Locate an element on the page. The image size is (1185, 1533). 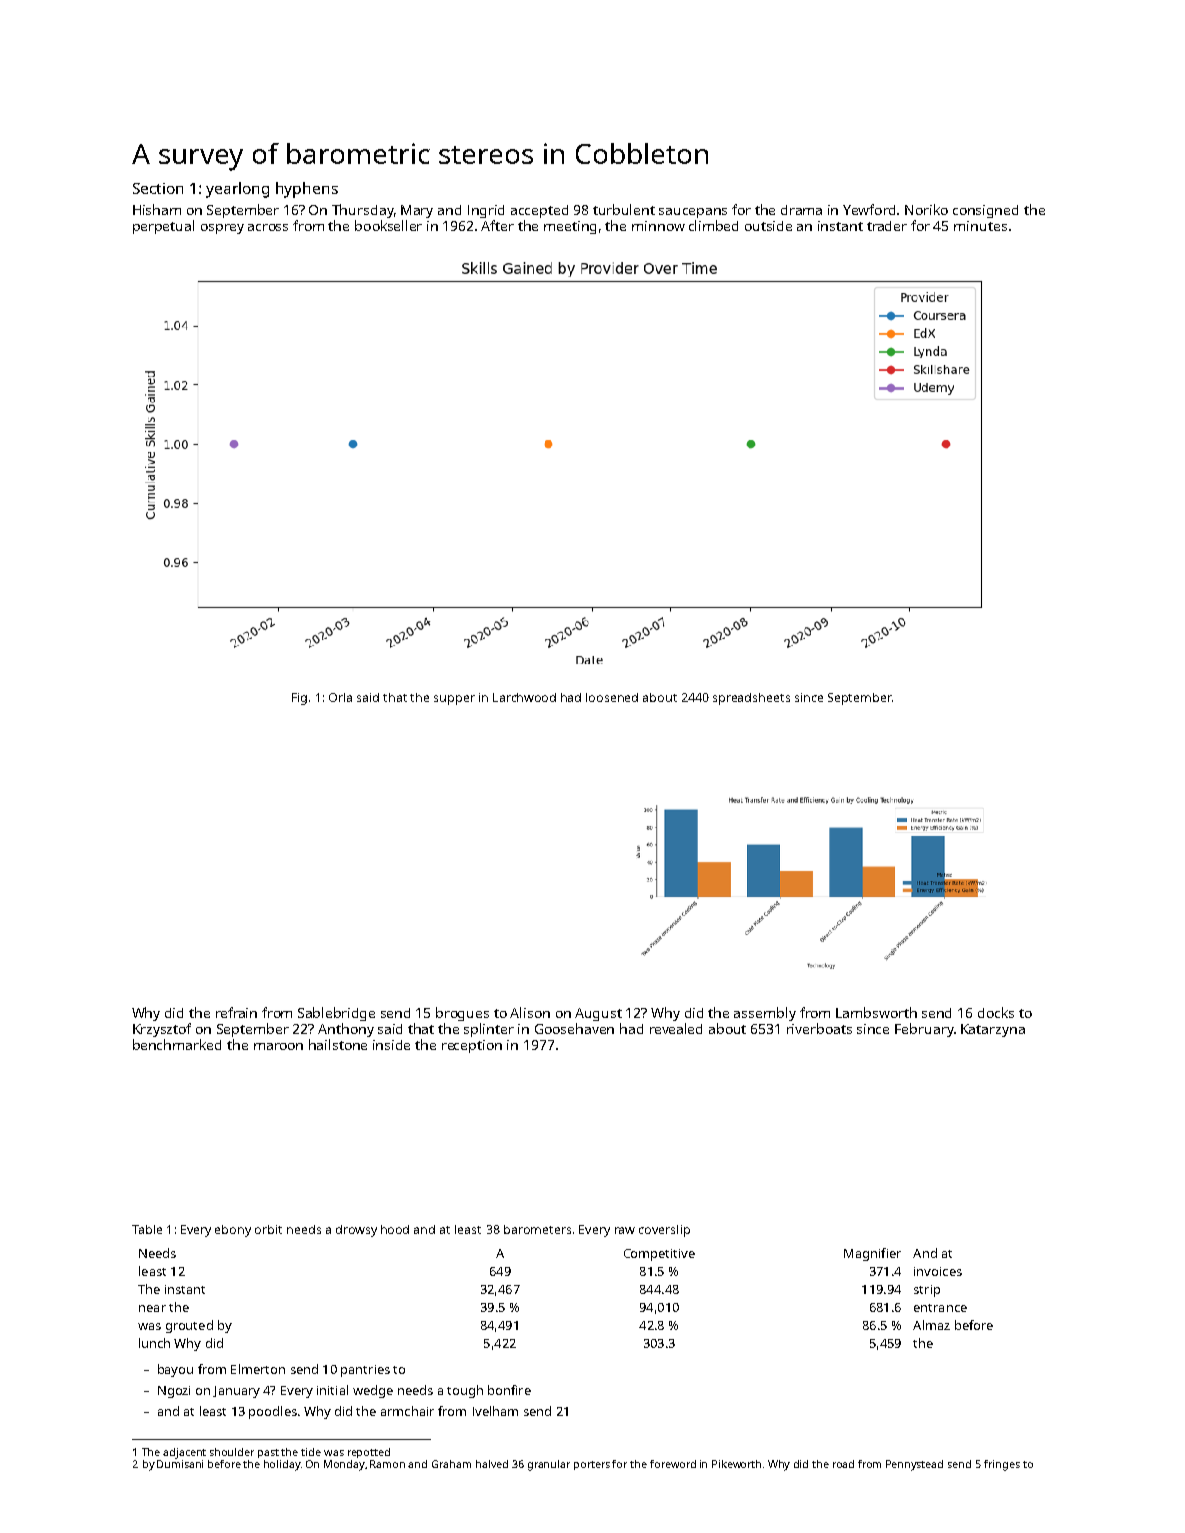
spreadsheets is located at coordinates (751, 699).
